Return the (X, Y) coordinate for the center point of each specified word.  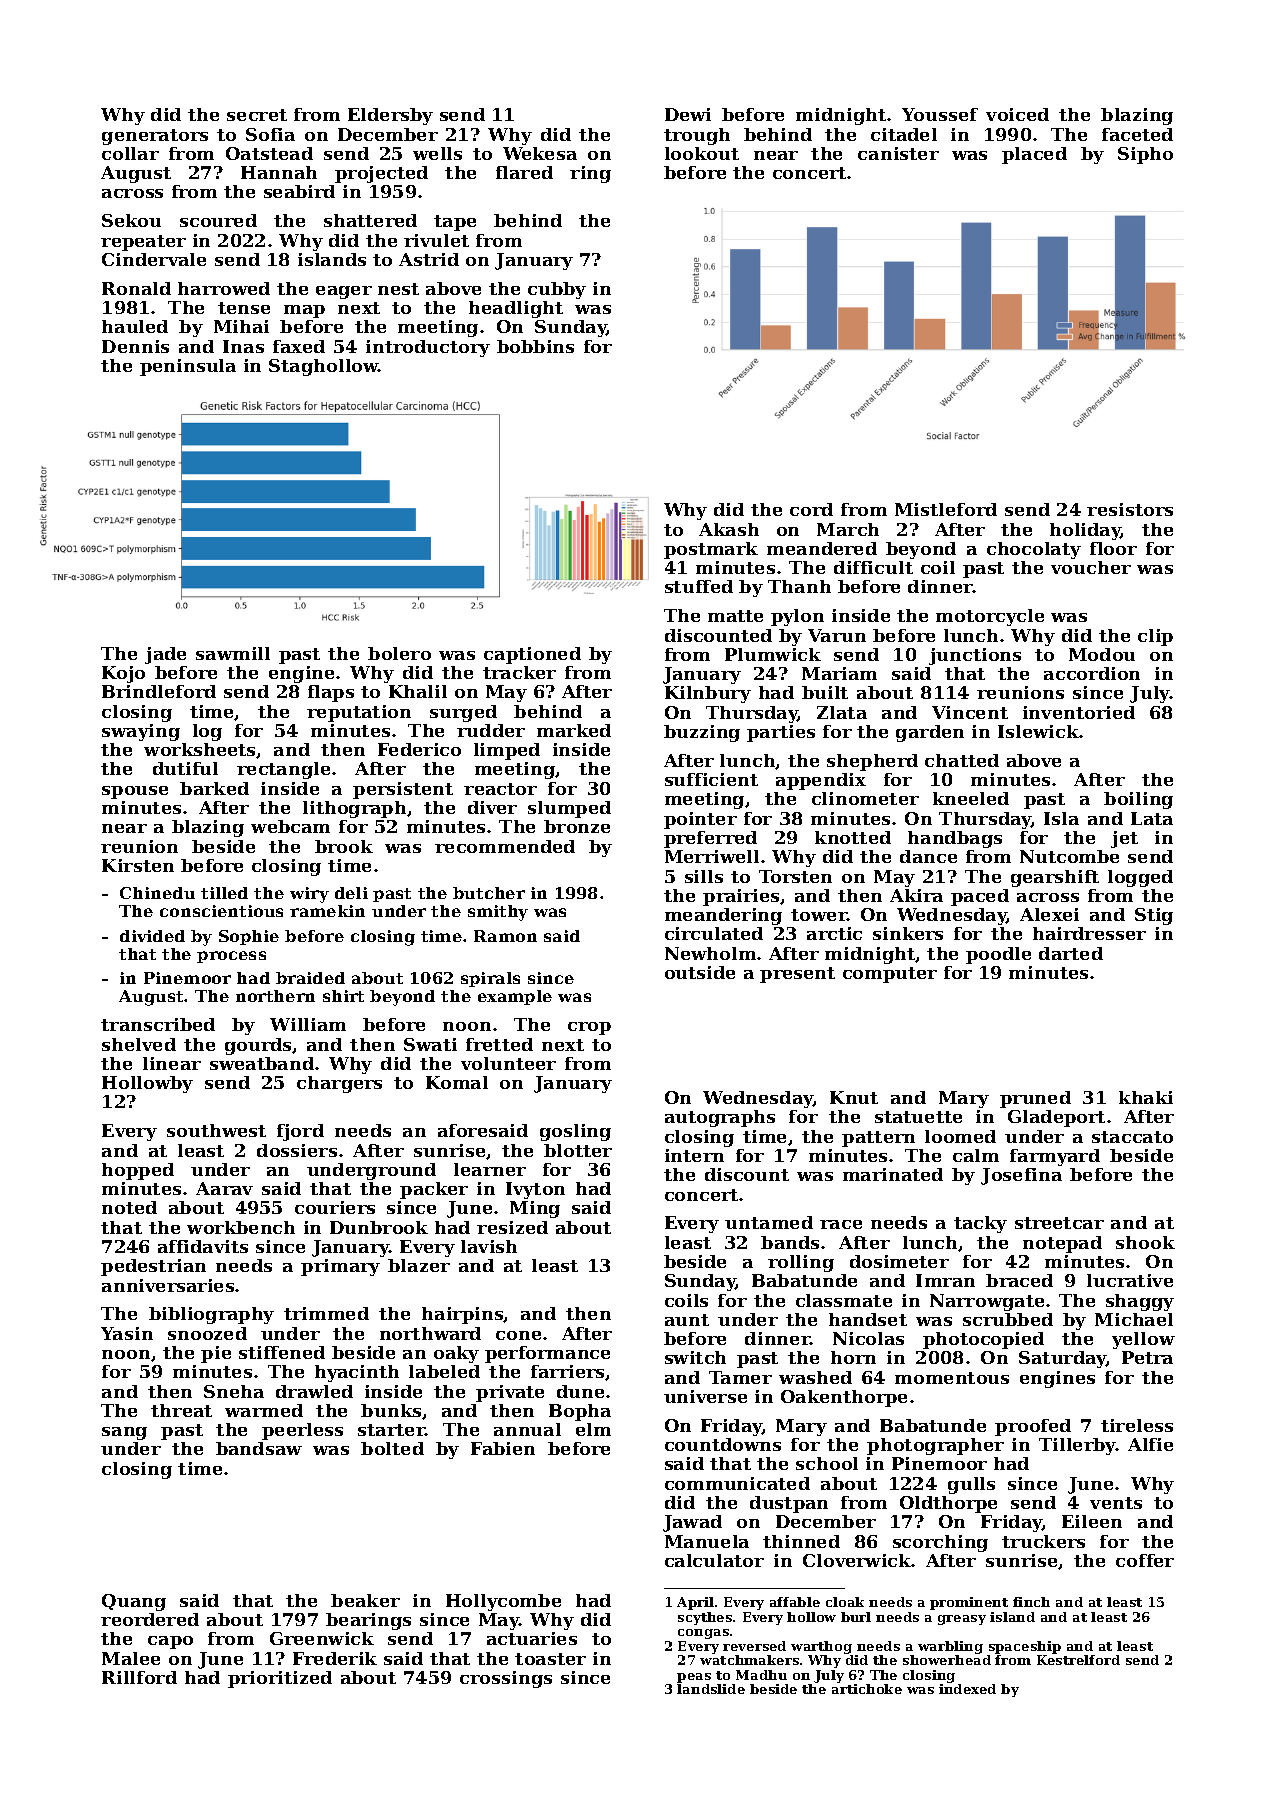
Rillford (139, 1677)
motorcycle (990, 617)
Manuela (707, 1541)
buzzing (702, 733)
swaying (141, 732)
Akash (729, 529)
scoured (218, 220)
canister (898, 153)
